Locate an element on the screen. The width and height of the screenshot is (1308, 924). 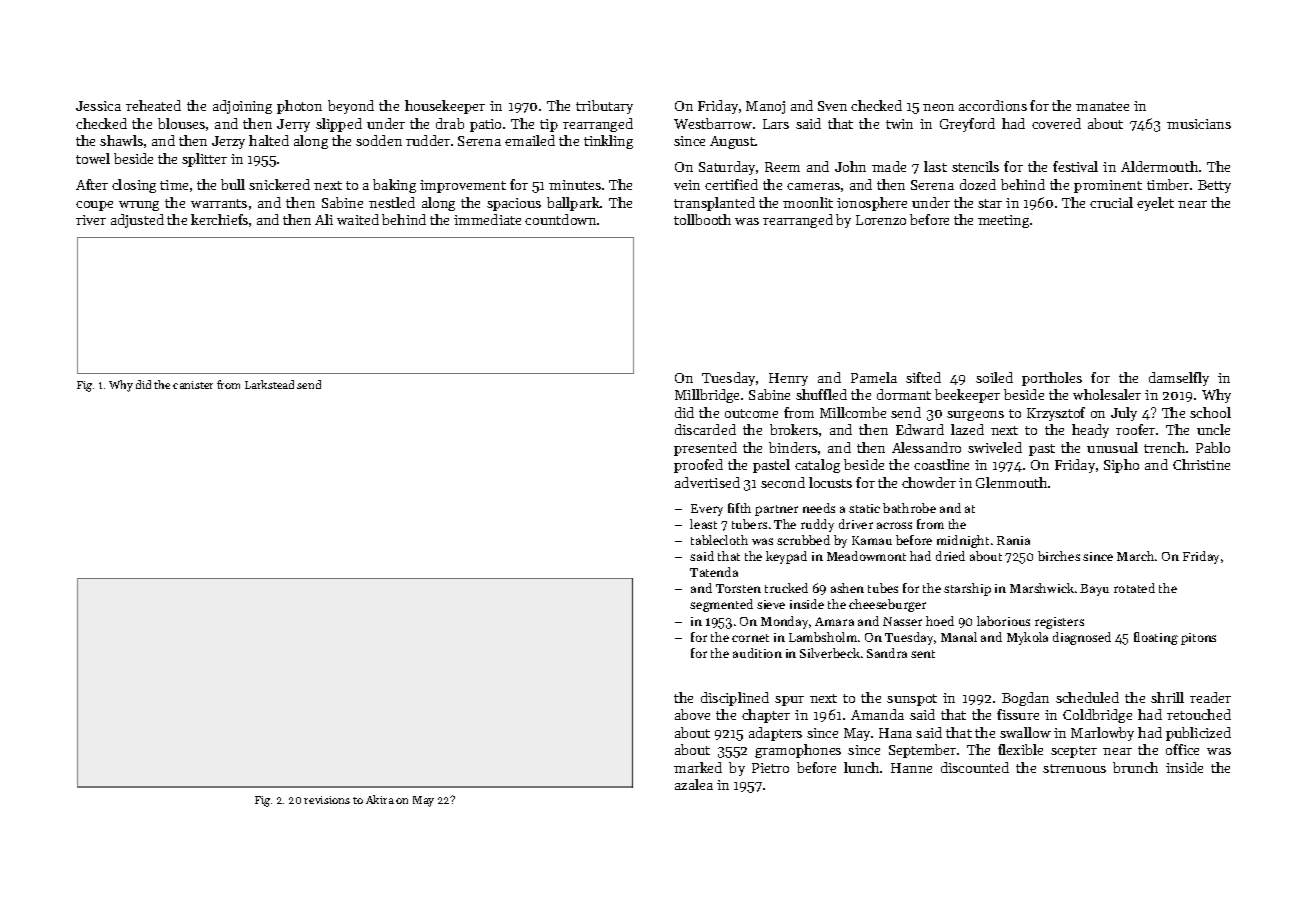
advertised is located at coordinates (707, 482).
